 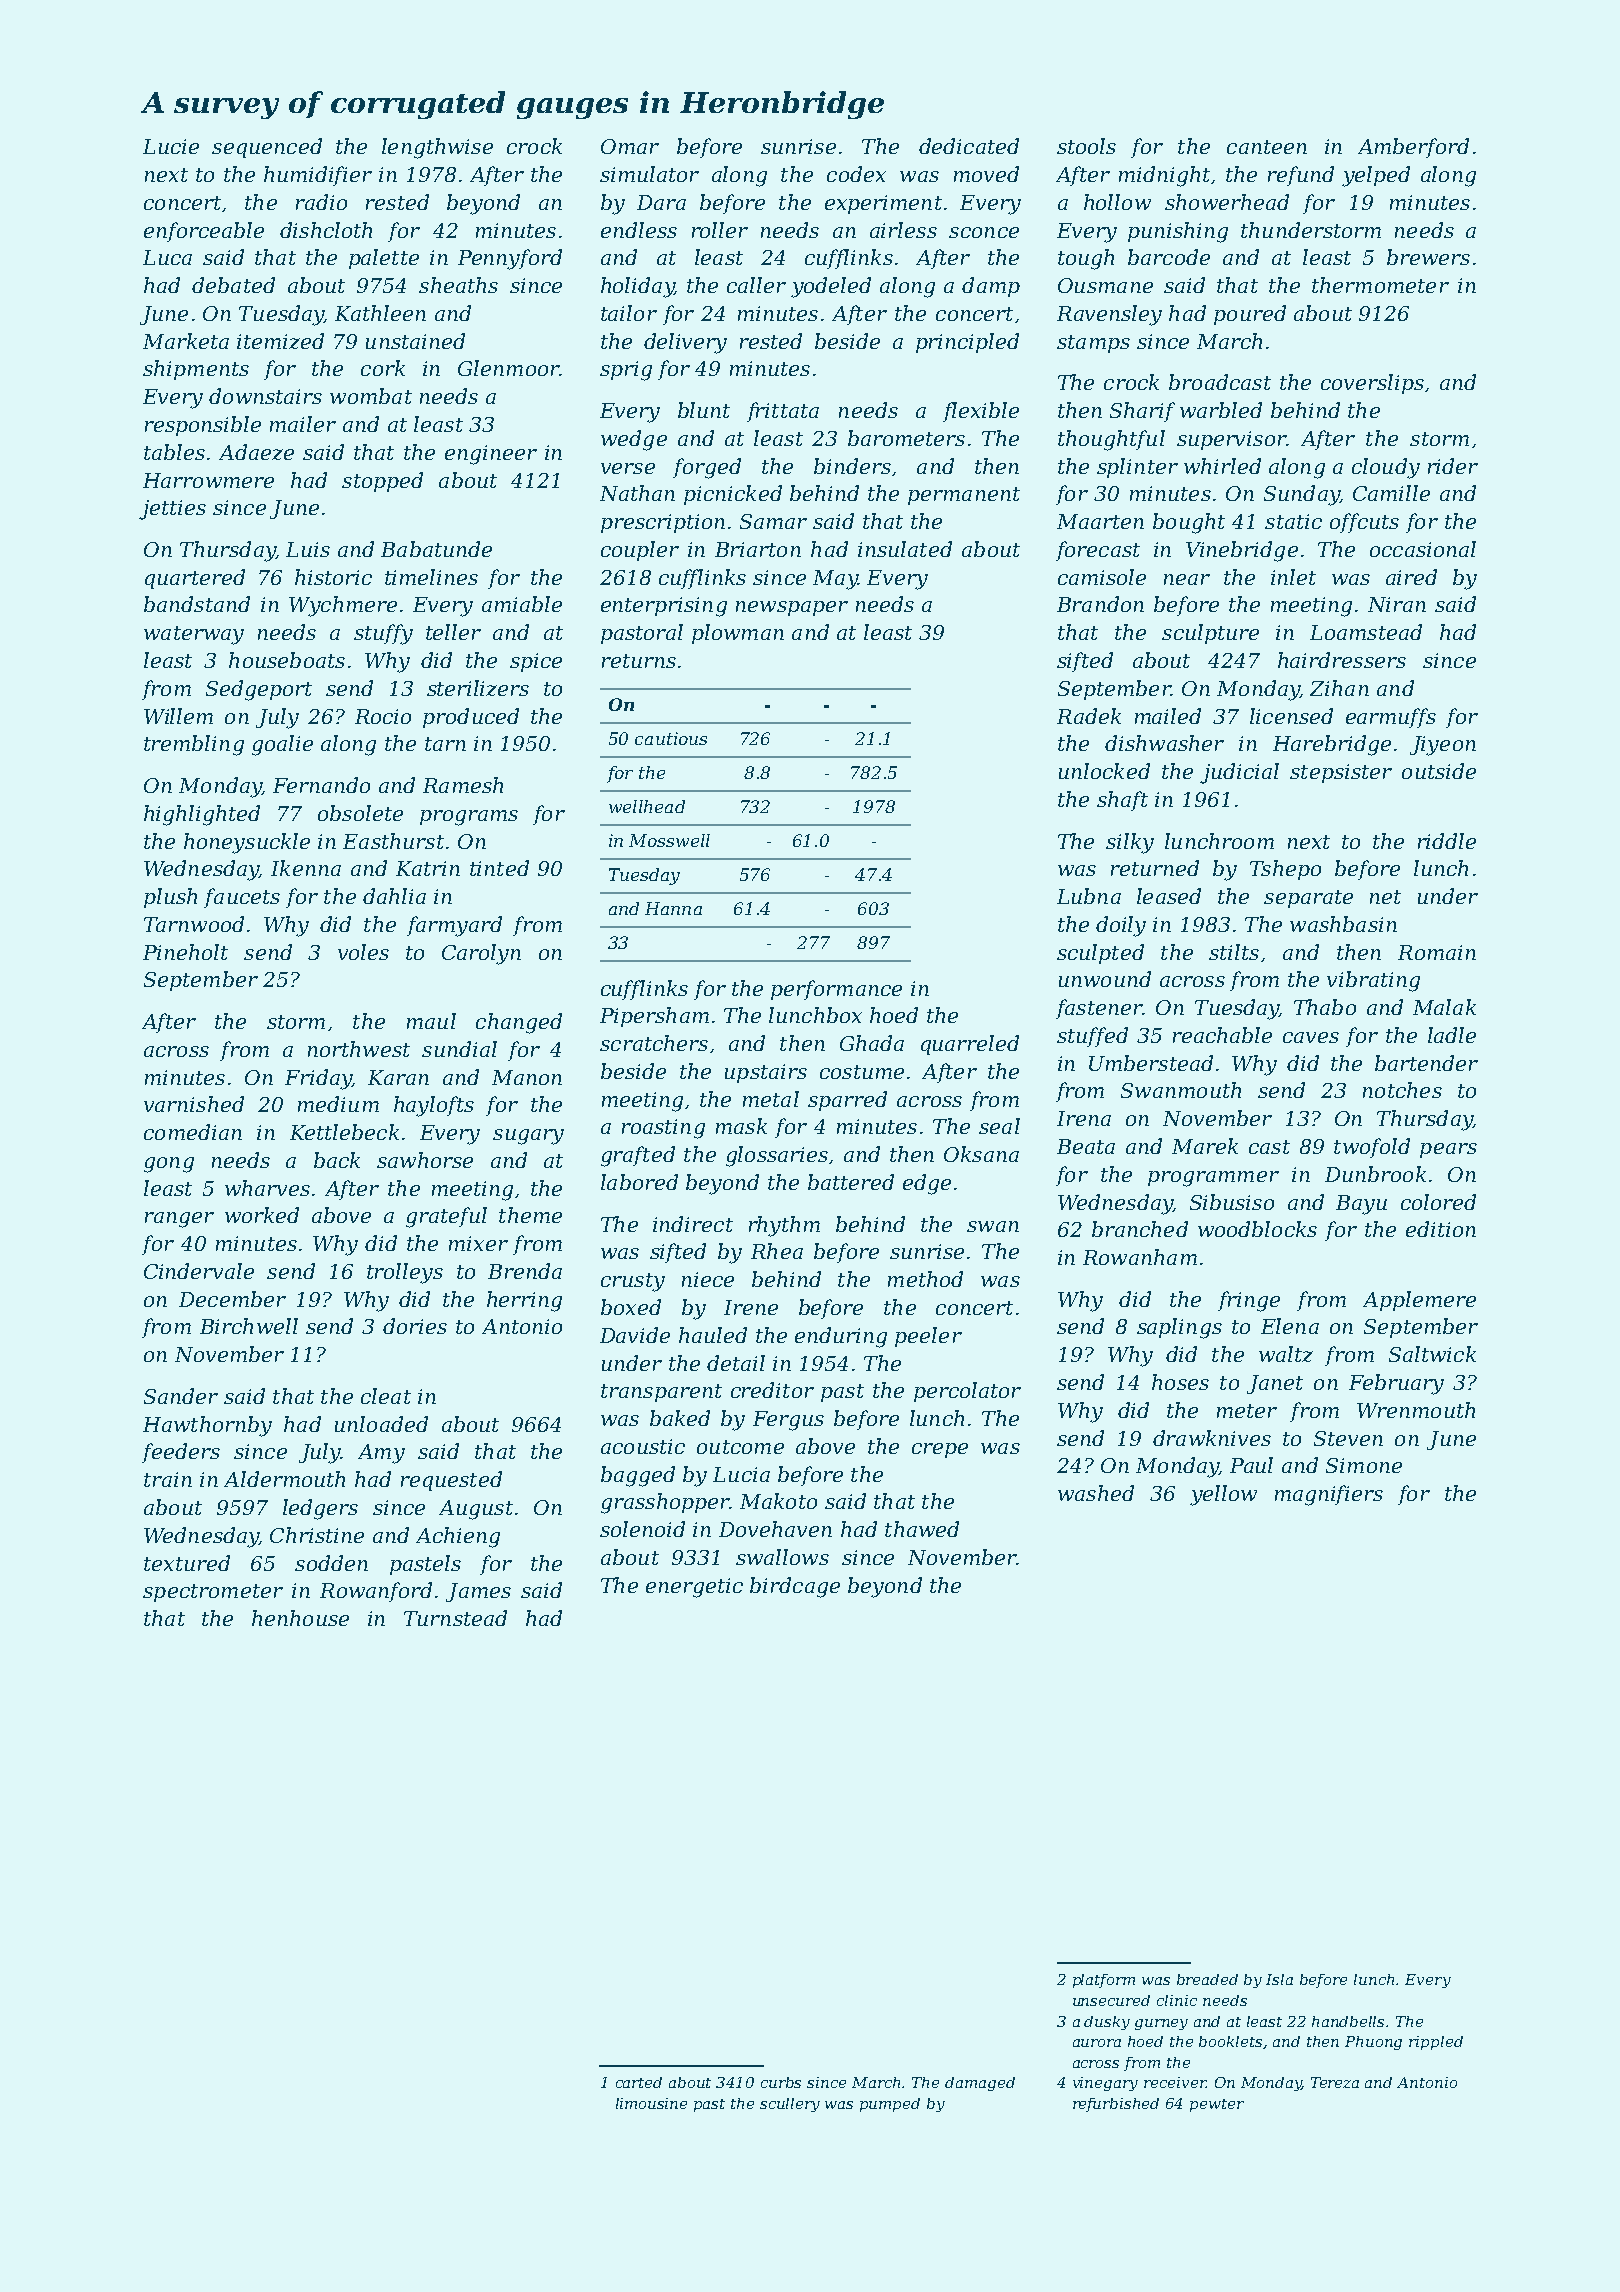 What do you see at coordinates (639, 2082) in the screenshot?
I see `carted` at bounding box center [639, 2082].
